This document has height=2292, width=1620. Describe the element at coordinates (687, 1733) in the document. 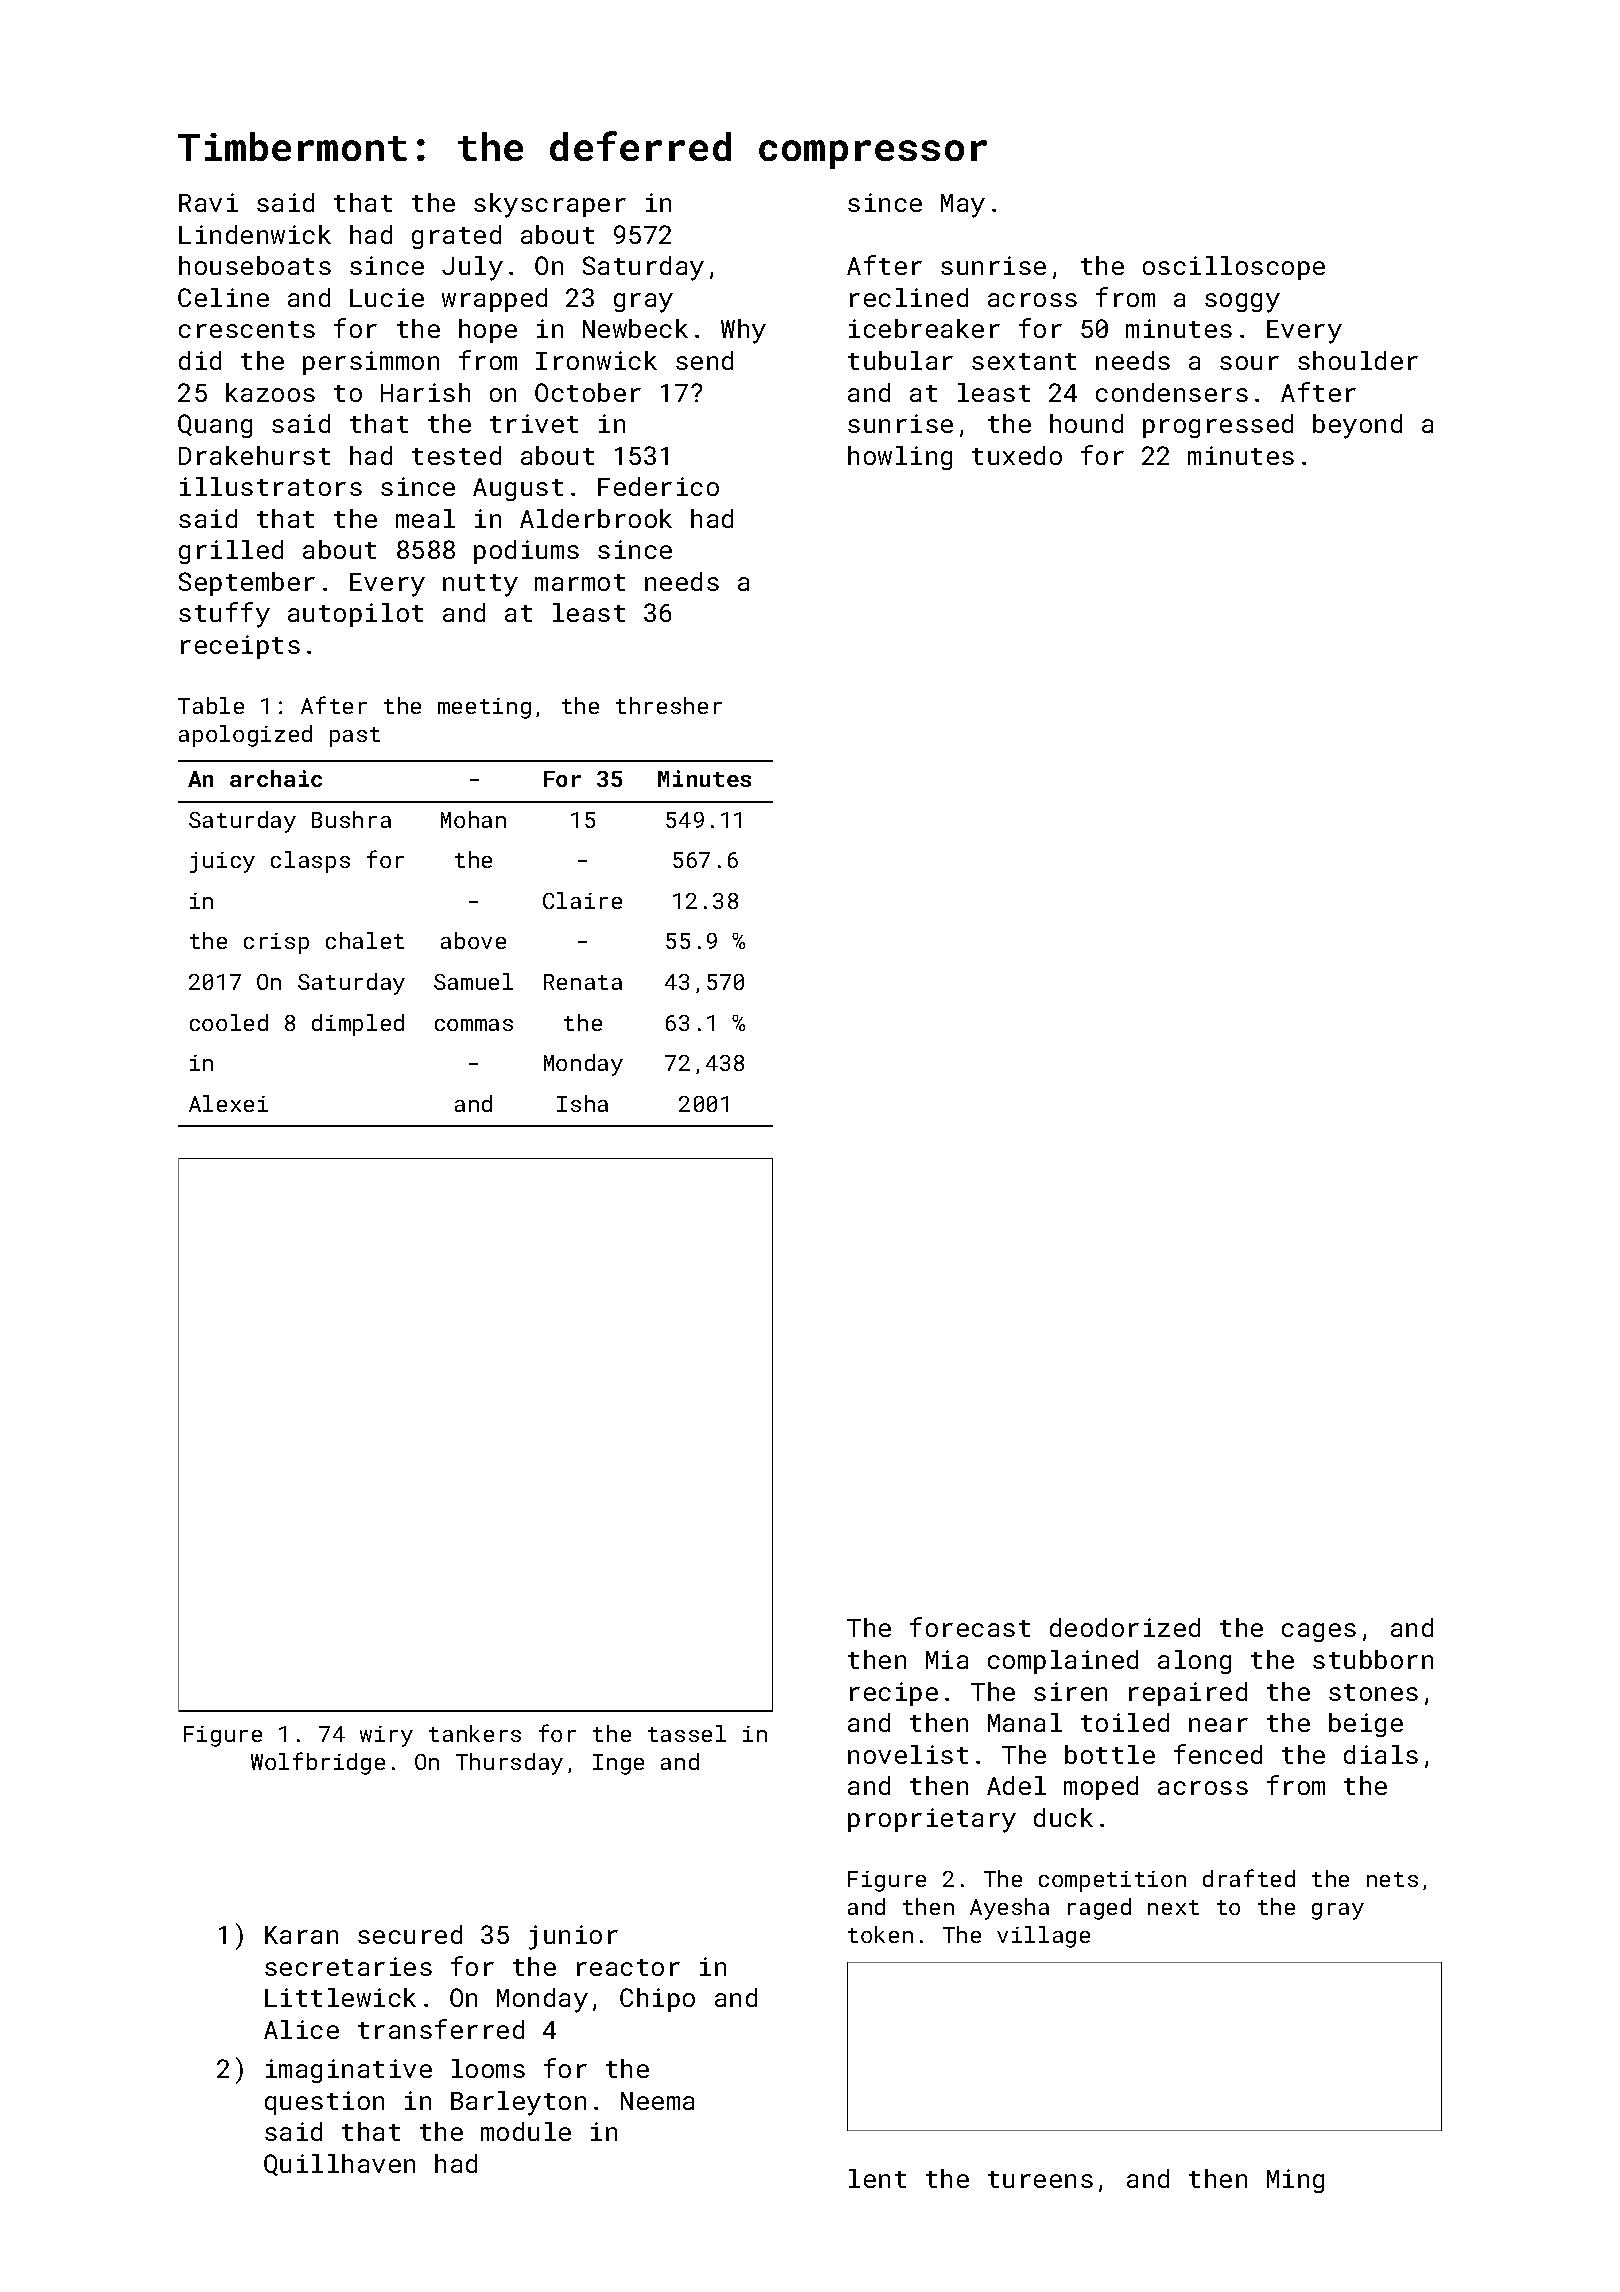

I see `tassel` at that location.
